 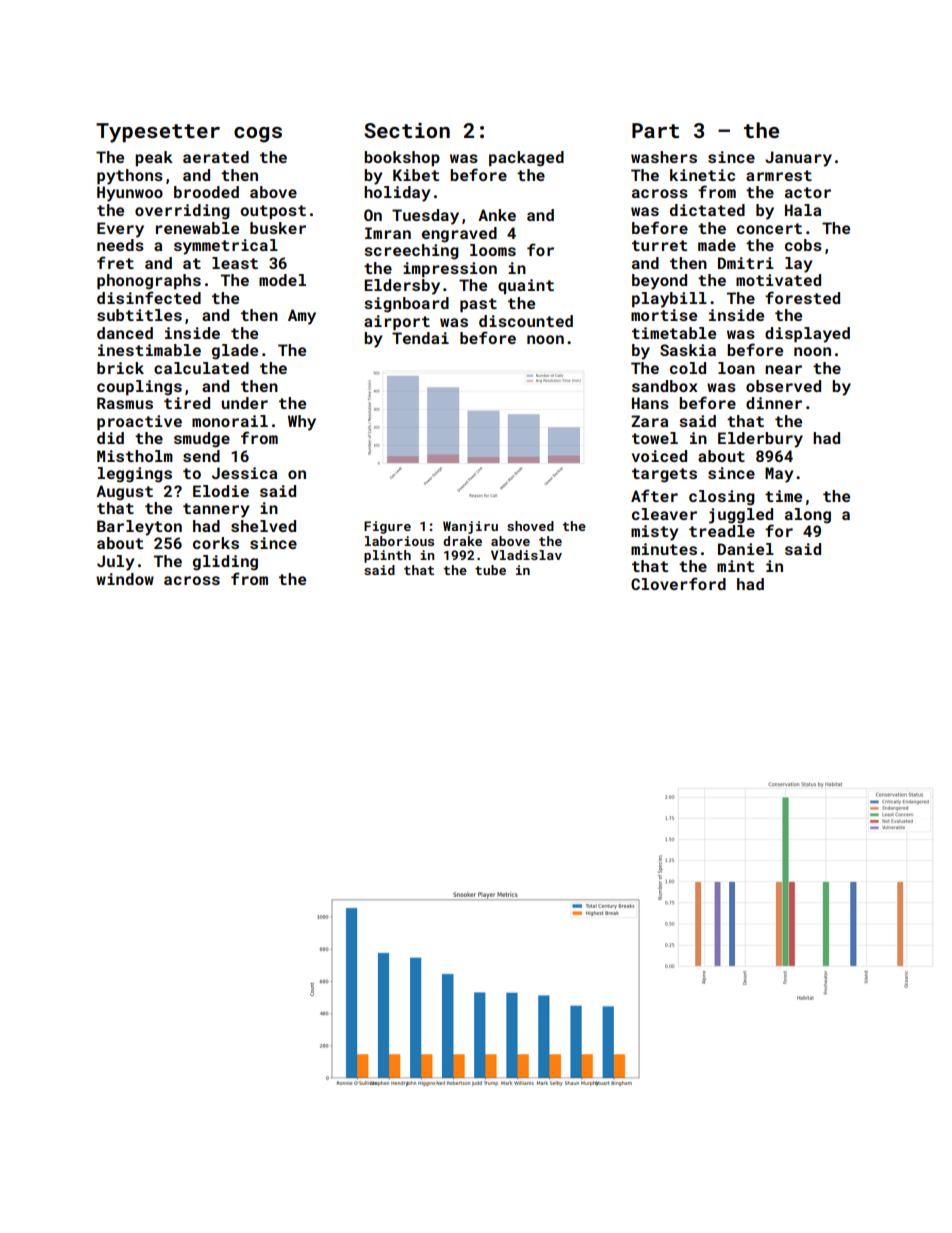 What do you see at coordinates (216, 543) in the image?
I see `corks` at bounding box center [216, 543].
